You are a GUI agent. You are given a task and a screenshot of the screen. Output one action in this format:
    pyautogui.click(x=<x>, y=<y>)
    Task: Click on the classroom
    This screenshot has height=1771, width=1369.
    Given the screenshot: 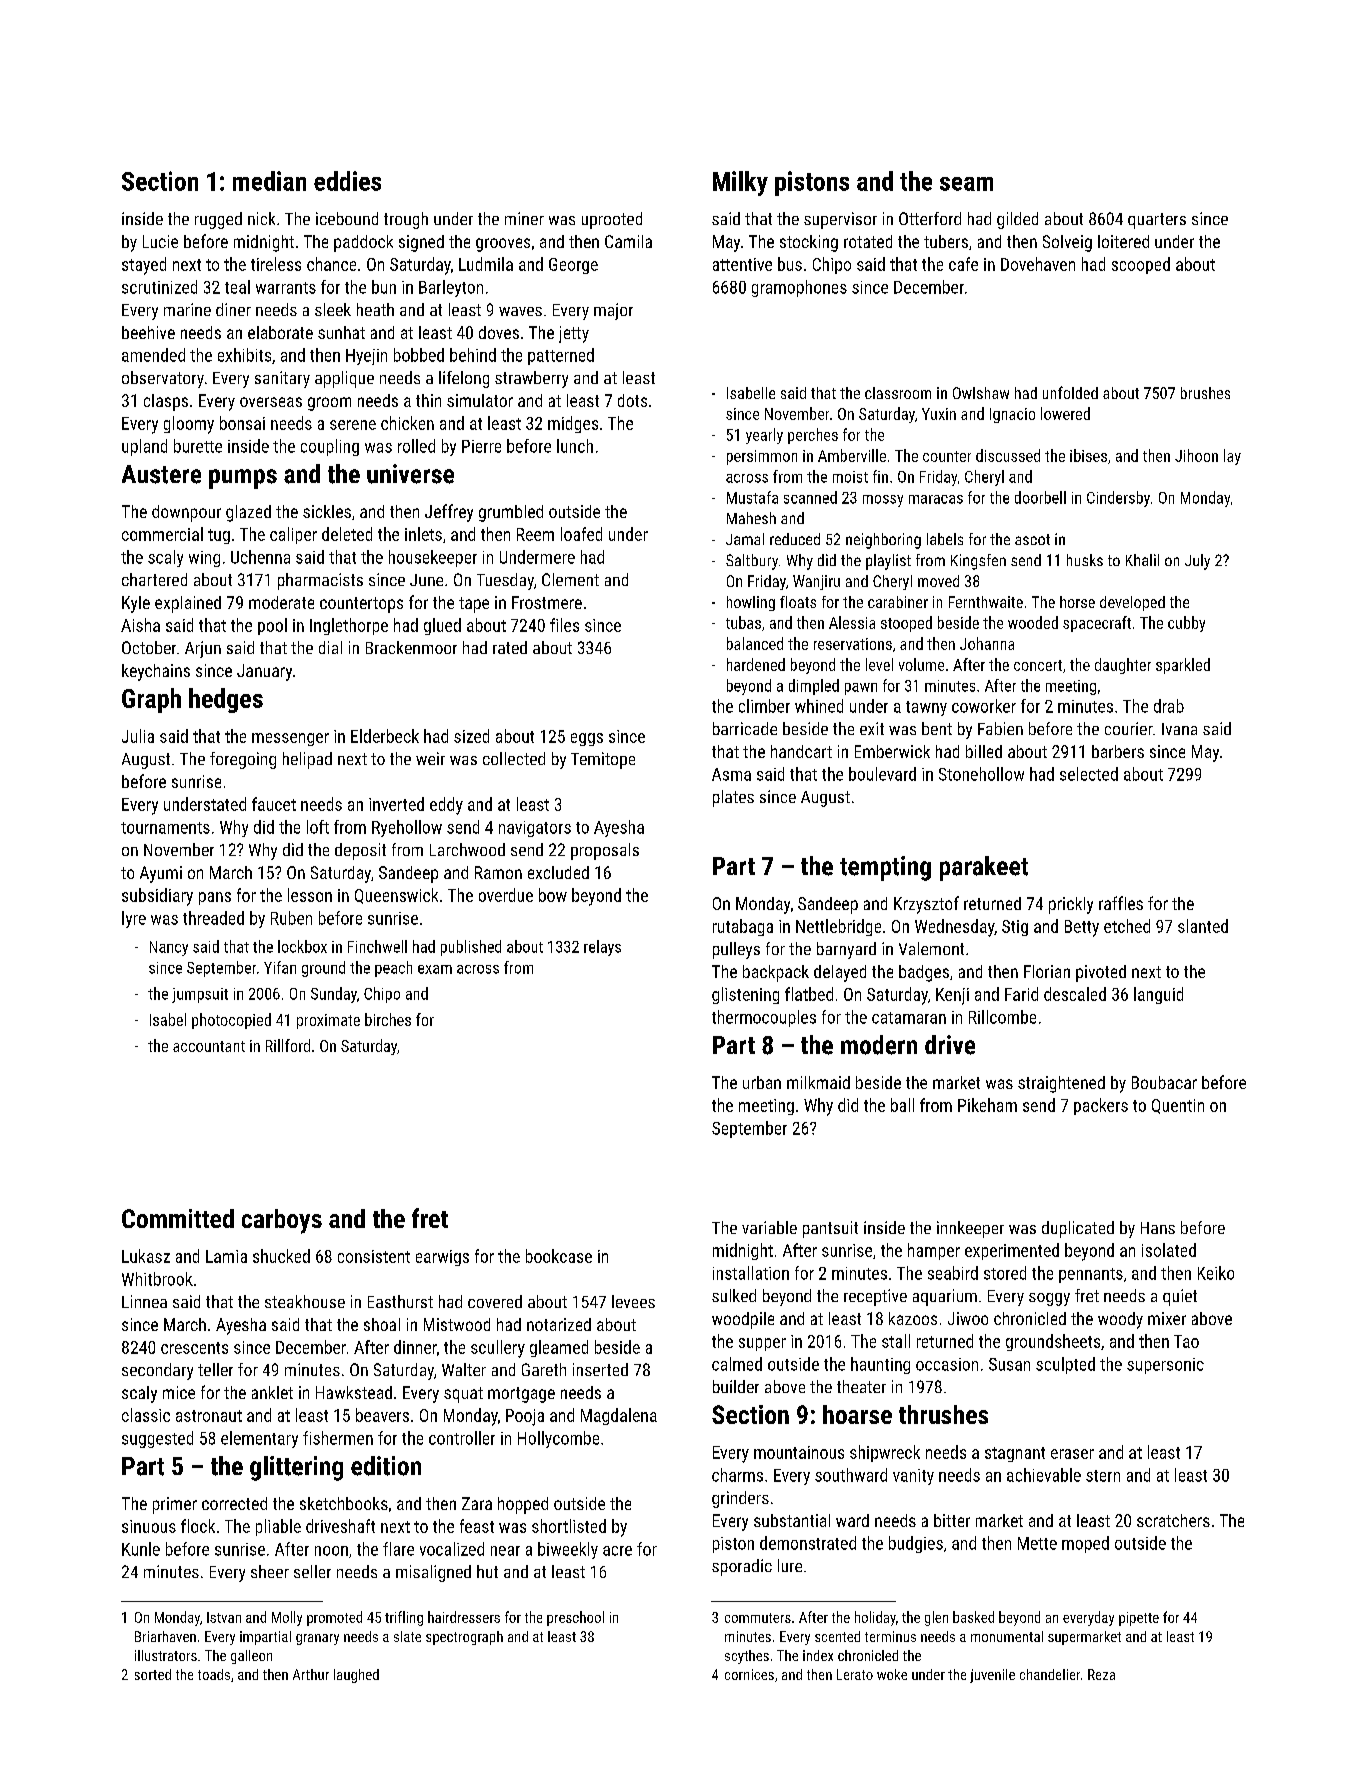 What is the action you would take?
    pyautogui.click(x=898, y=393)
